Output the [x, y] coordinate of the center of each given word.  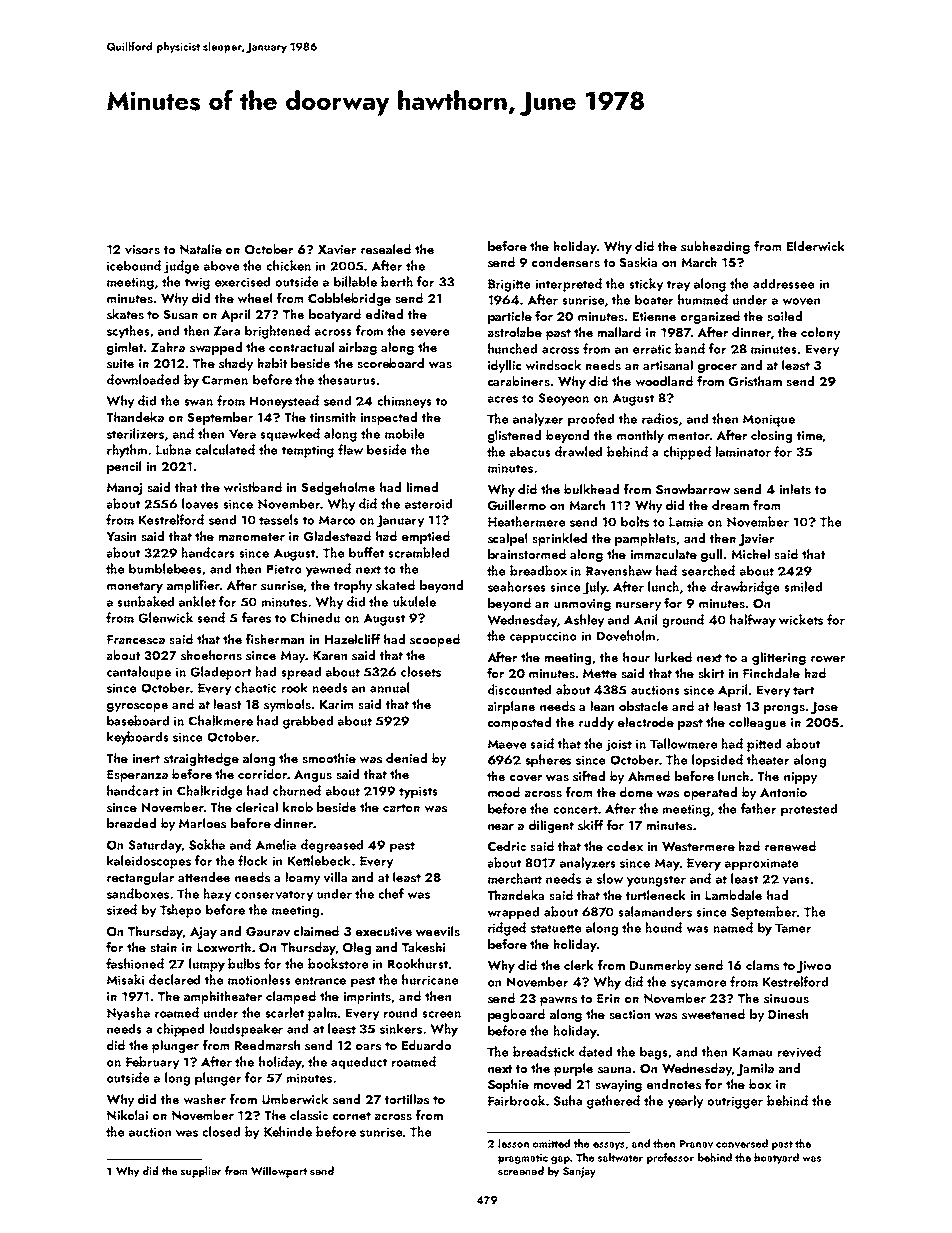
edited [384, 314]
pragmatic [523, 1159]
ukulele [414, 601]
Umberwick [295, 1099]
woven [801, 301]
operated [710, 793]
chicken [288, 265]
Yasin [121, 536]
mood [504, 792]
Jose [824, 708]
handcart [133, 790]
